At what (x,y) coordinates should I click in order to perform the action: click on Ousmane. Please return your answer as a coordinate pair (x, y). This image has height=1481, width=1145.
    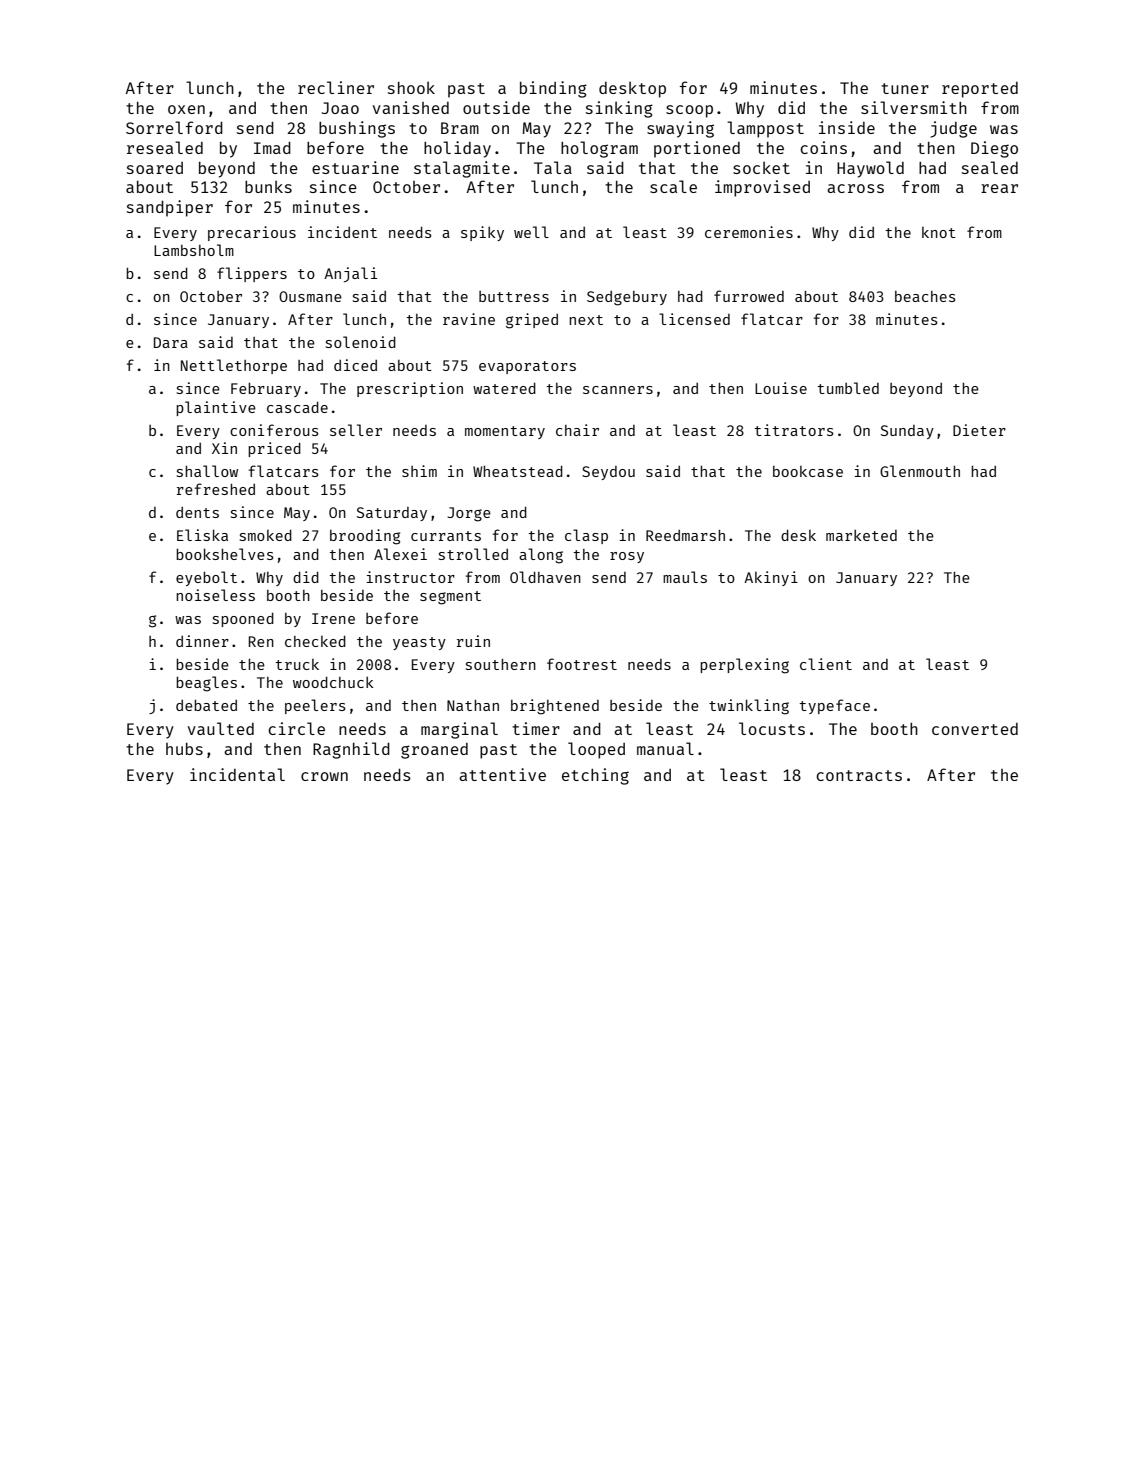
    Looking at the image, I should click on (310, 296).
